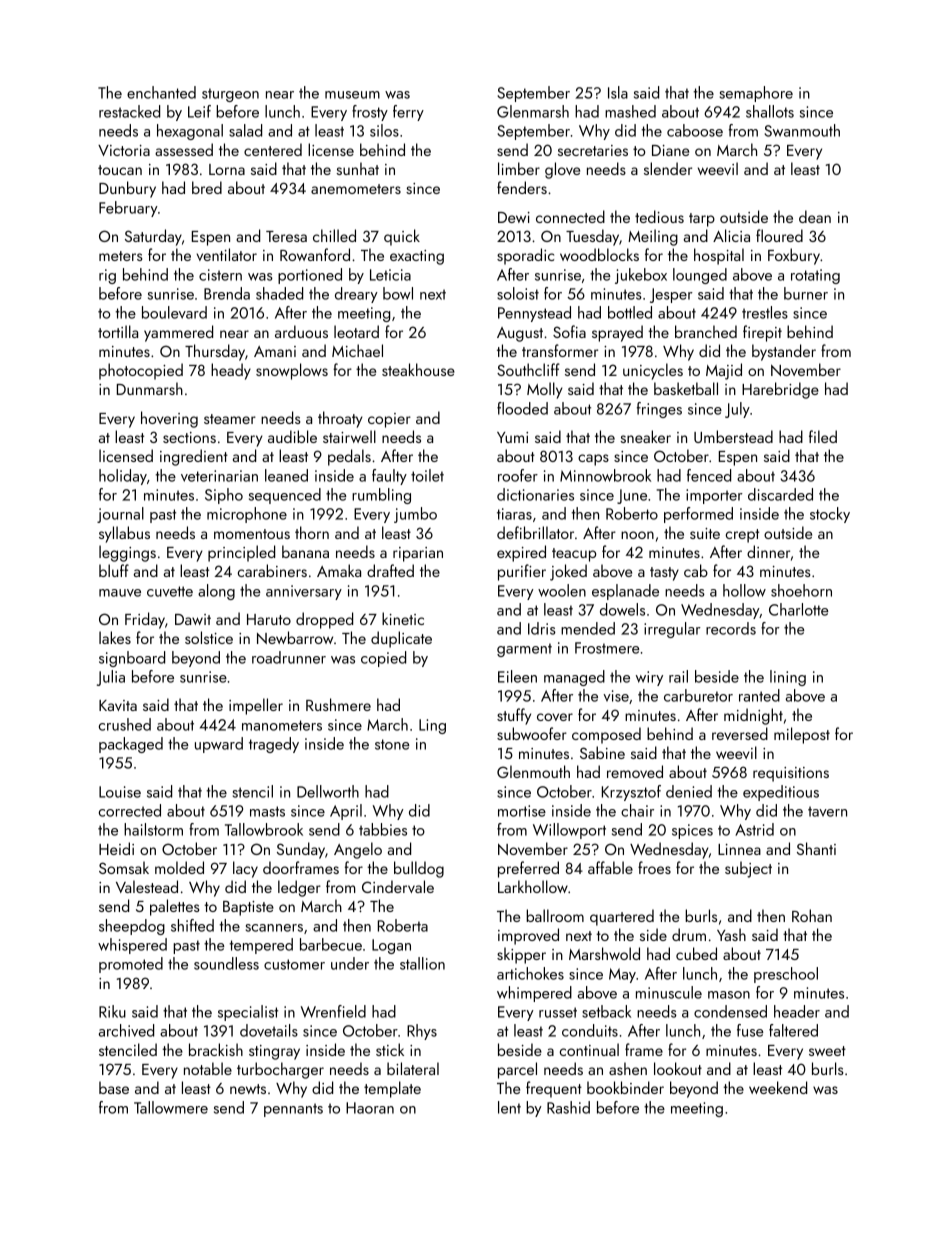 The height and width of the screenshot is (1233, 952). Describe the element at coordinates (208, 1068) in the screenshot. I see `notable` at that location.
